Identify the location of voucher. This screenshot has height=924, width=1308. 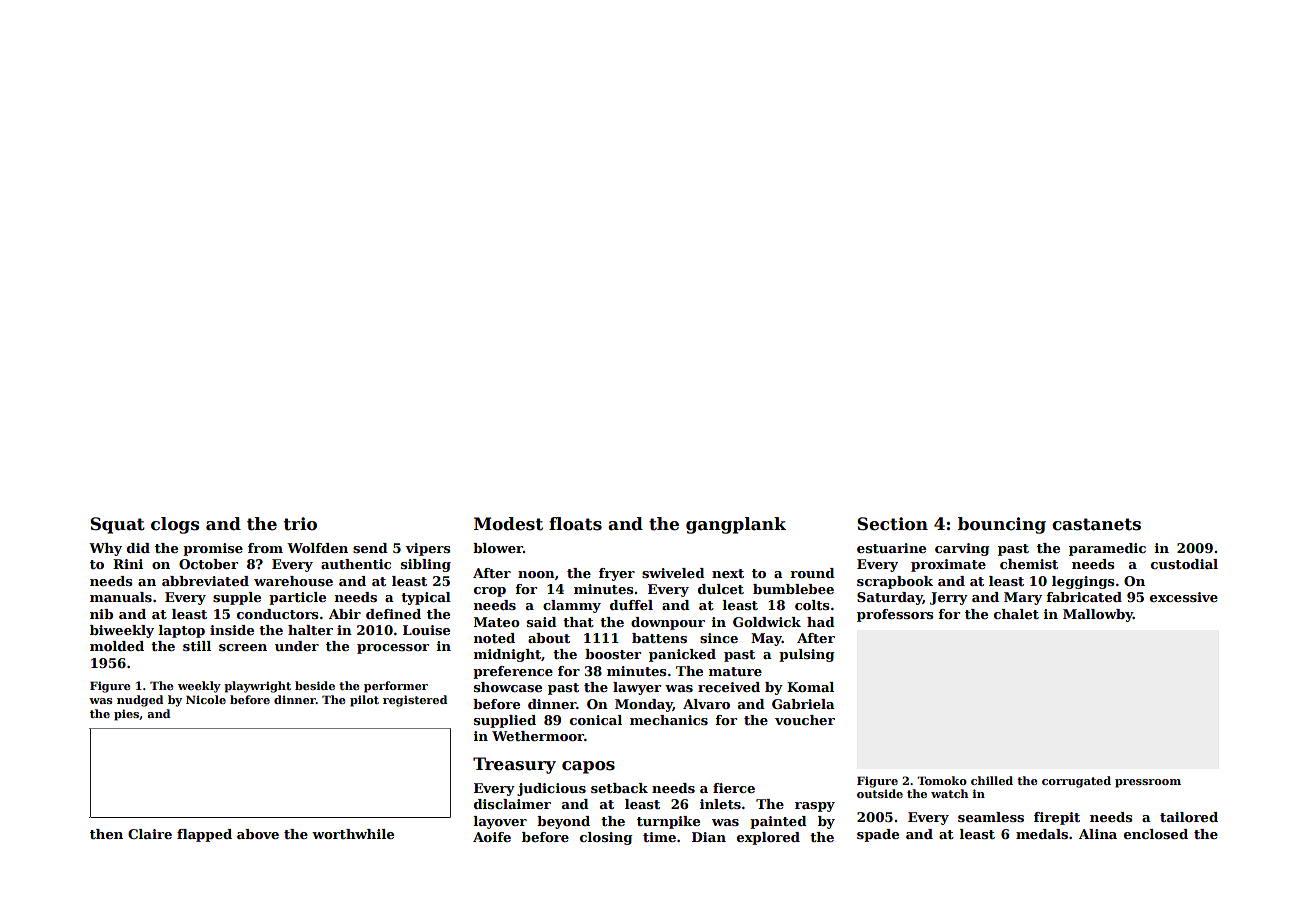
(805, 720).
